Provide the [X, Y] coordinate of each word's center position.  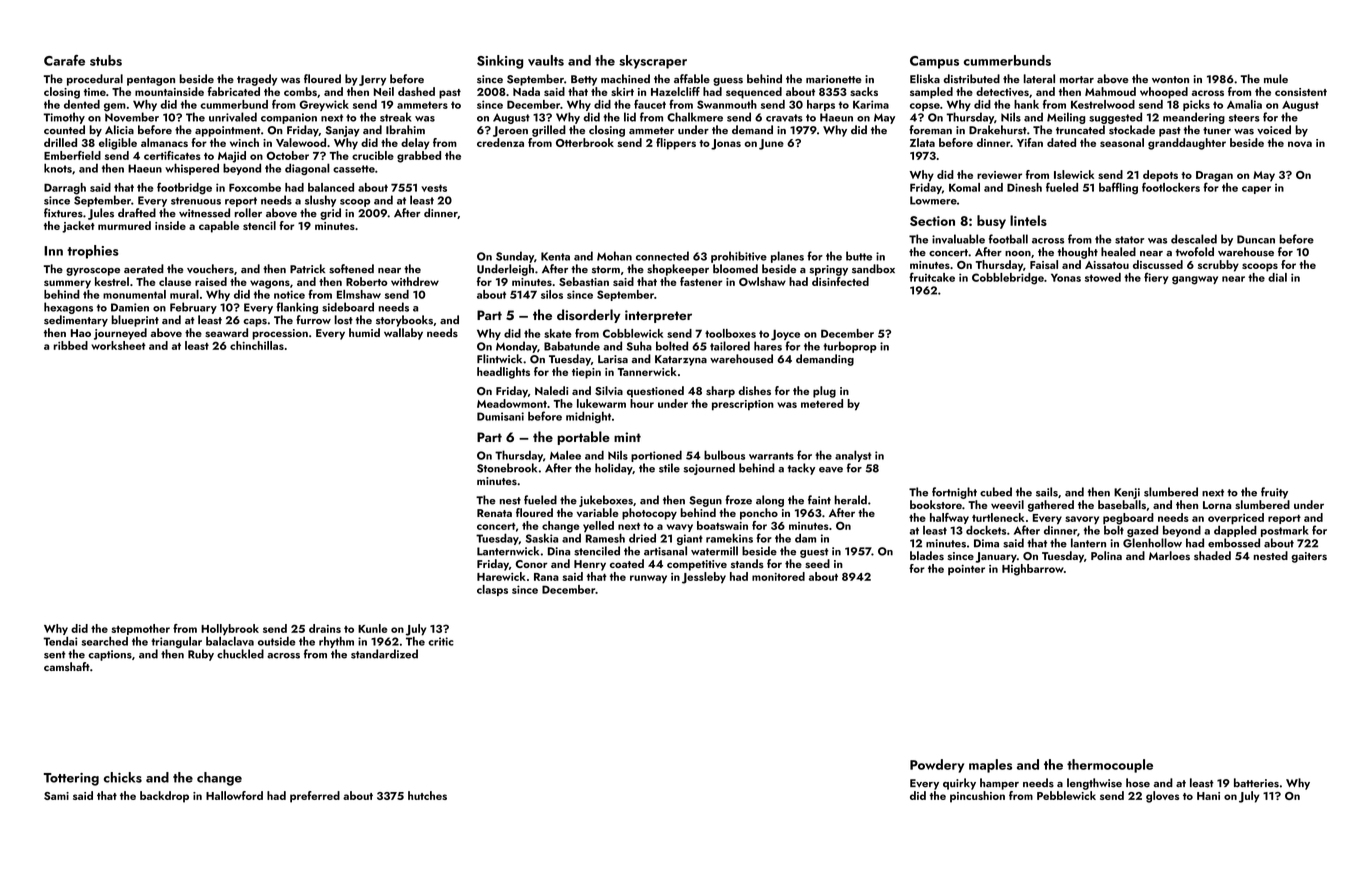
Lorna [1217, 505]
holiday [614, 469]
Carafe [64, 60]
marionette [834, 79]
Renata [494, 513]
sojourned [709, 469]
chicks [123, 777]
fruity [1274, 493]
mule [1276, 79]
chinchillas [257, 345]
